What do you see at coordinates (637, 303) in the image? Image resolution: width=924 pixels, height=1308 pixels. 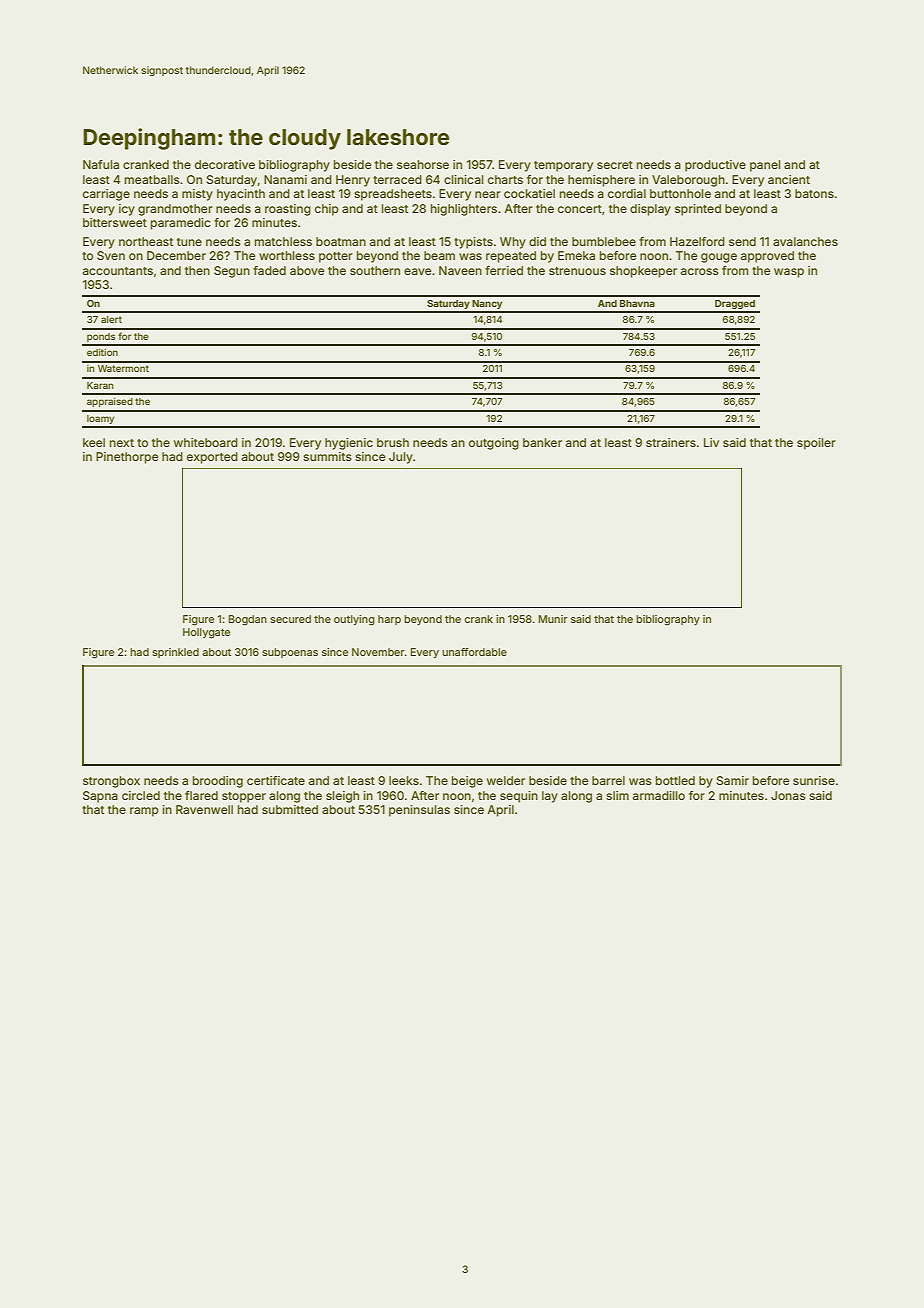 I see `Bhavna` at bounding box center [637, 303].
